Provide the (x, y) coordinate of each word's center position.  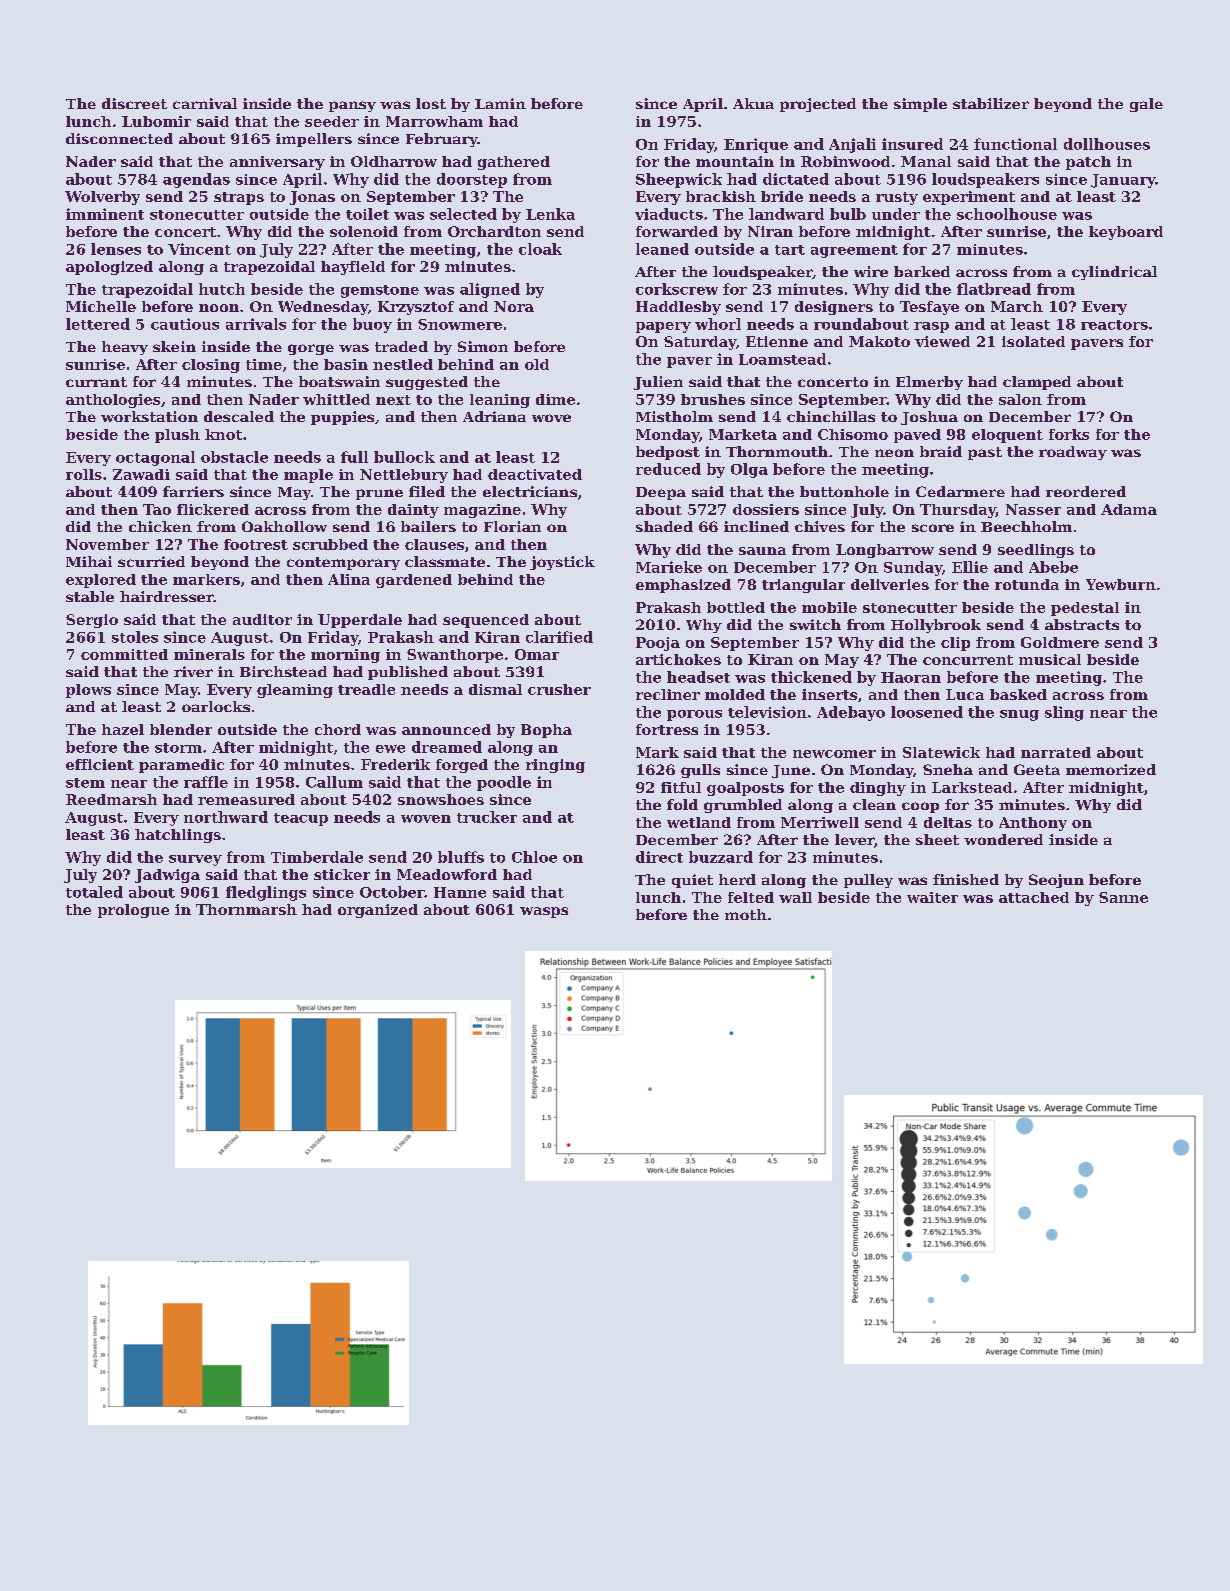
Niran (770, 231)
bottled (736, 607)
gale (1146, 105)
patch (1088, 163)
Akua (753, 103)
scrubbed (330, 544)
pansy (352, 106)
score (933, 528)
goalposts (745, 789)
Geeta (1037, 769)
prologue (133, 911)
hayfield (353, 268)
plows (88, 691)
